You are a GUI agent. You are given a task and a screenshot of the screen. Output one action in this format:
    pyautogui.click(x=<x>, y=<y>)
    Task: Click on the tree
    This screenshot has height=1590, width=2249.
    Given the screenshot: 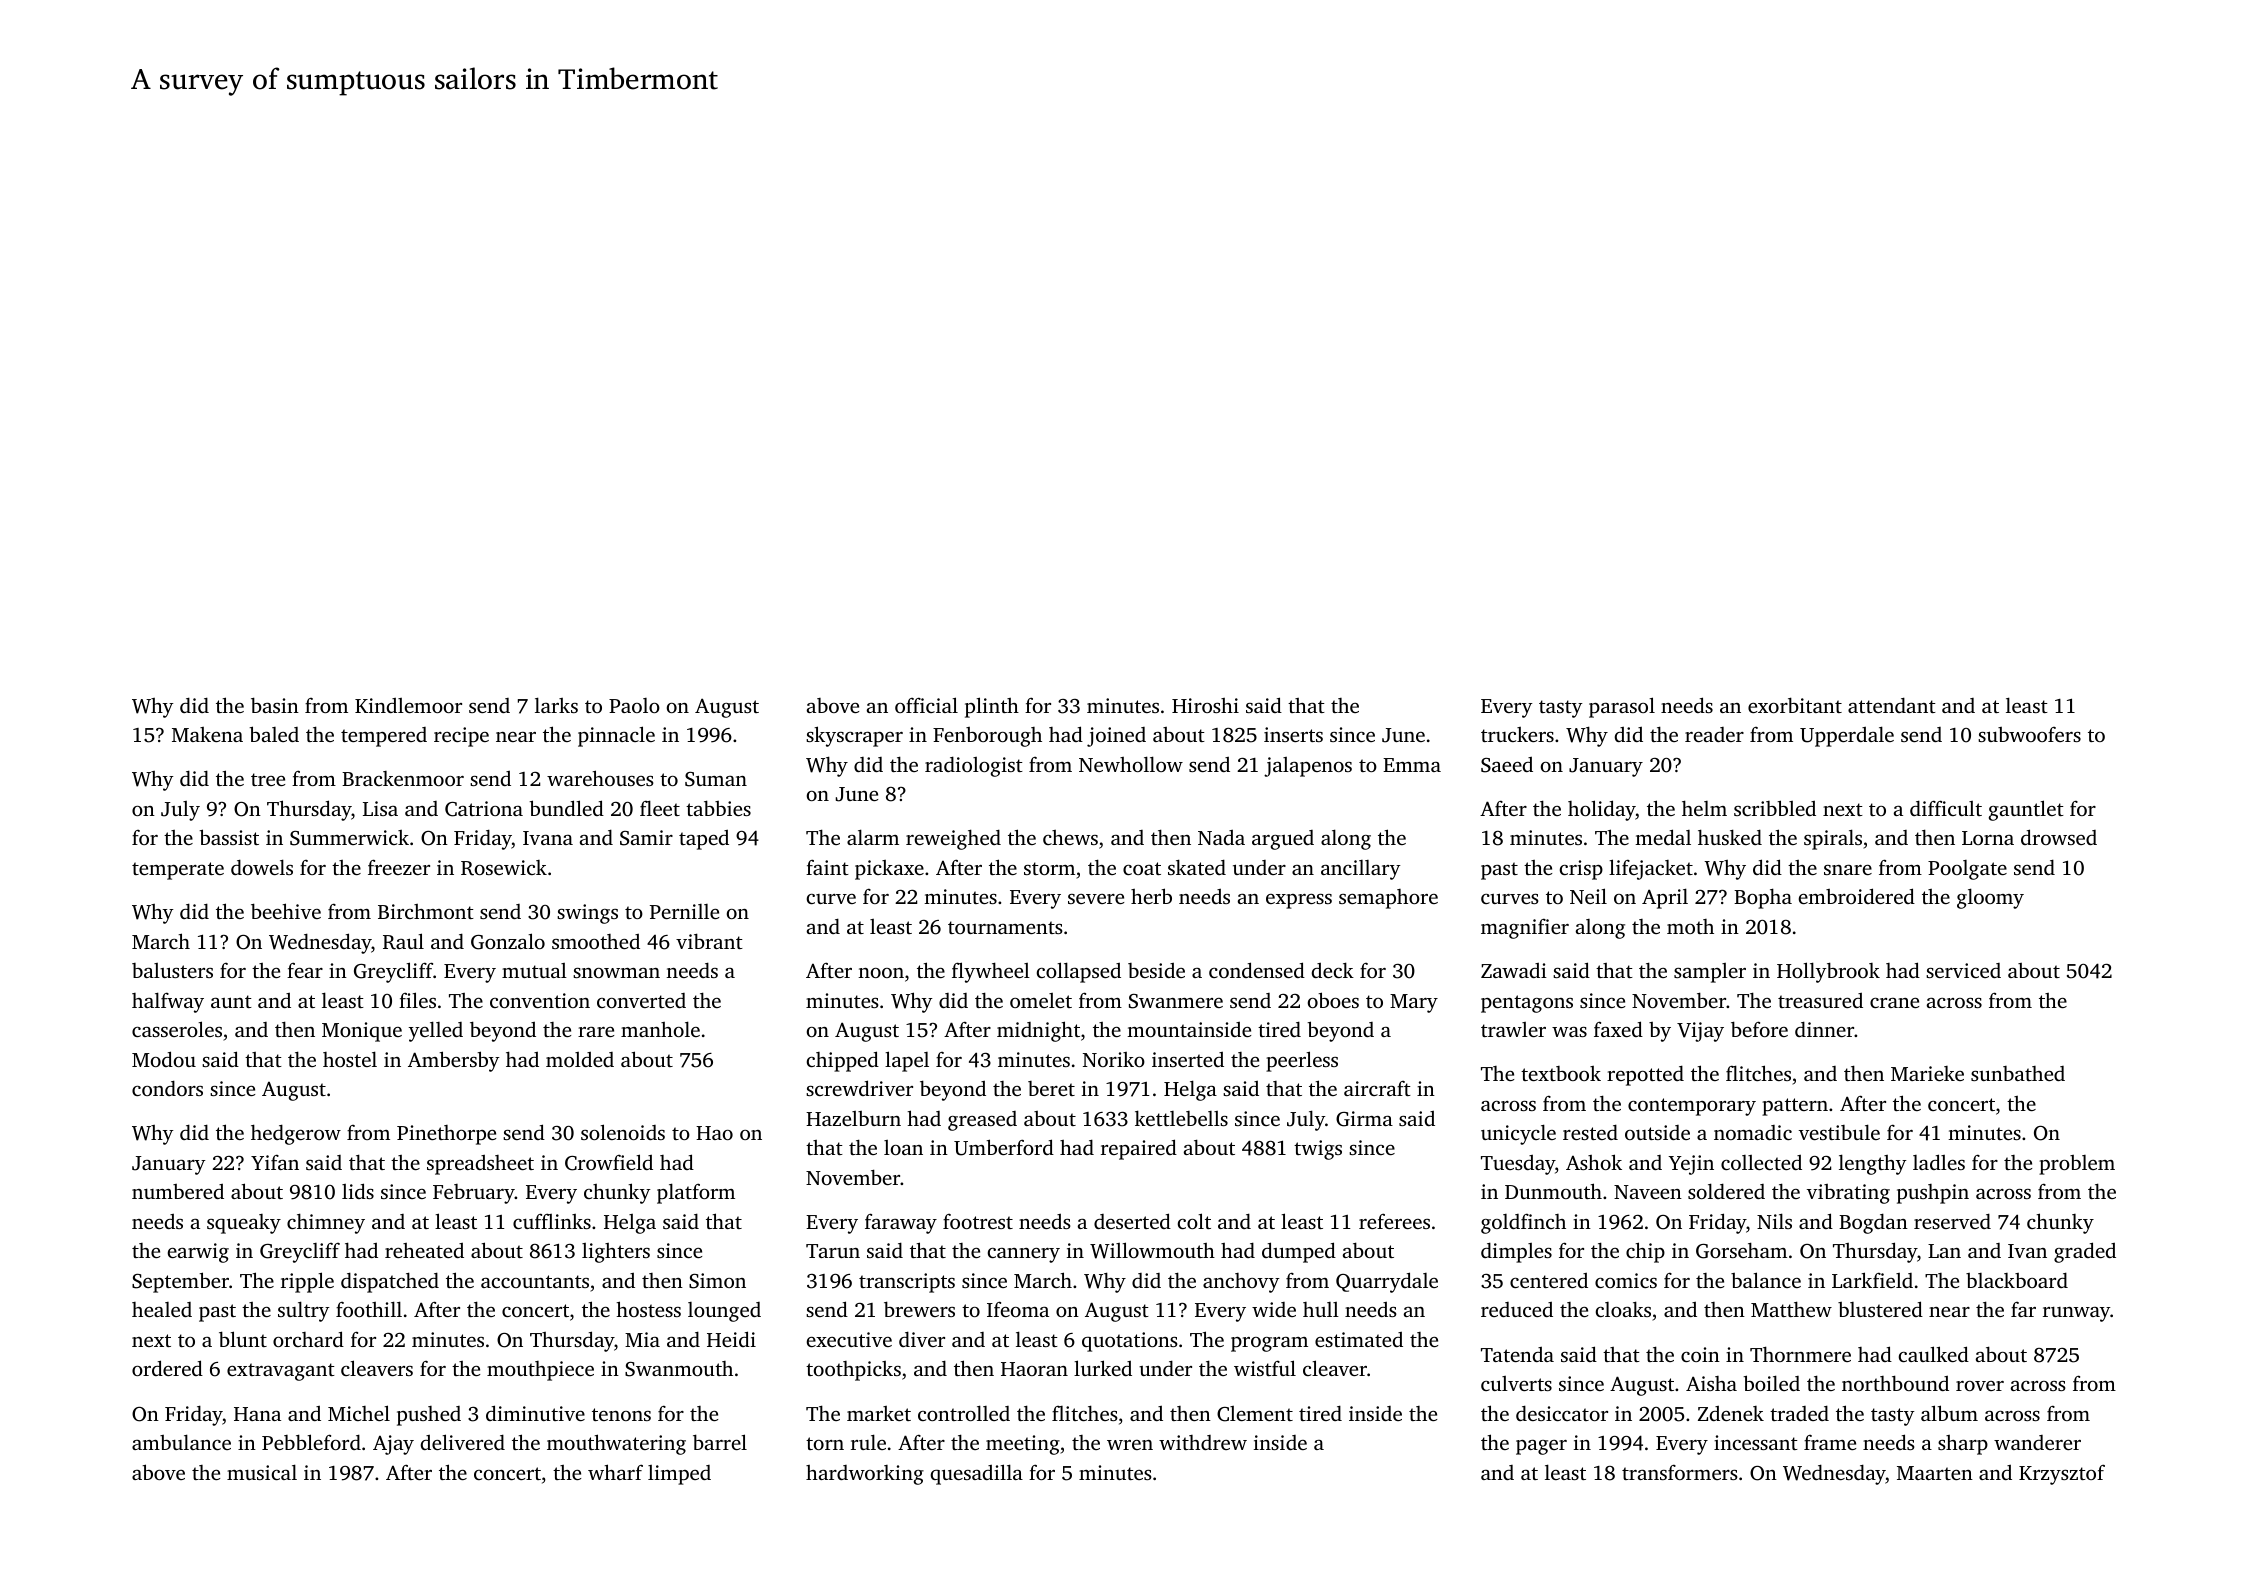 What is the action you would take?
    pyautogui.click(x=268, y=779)
